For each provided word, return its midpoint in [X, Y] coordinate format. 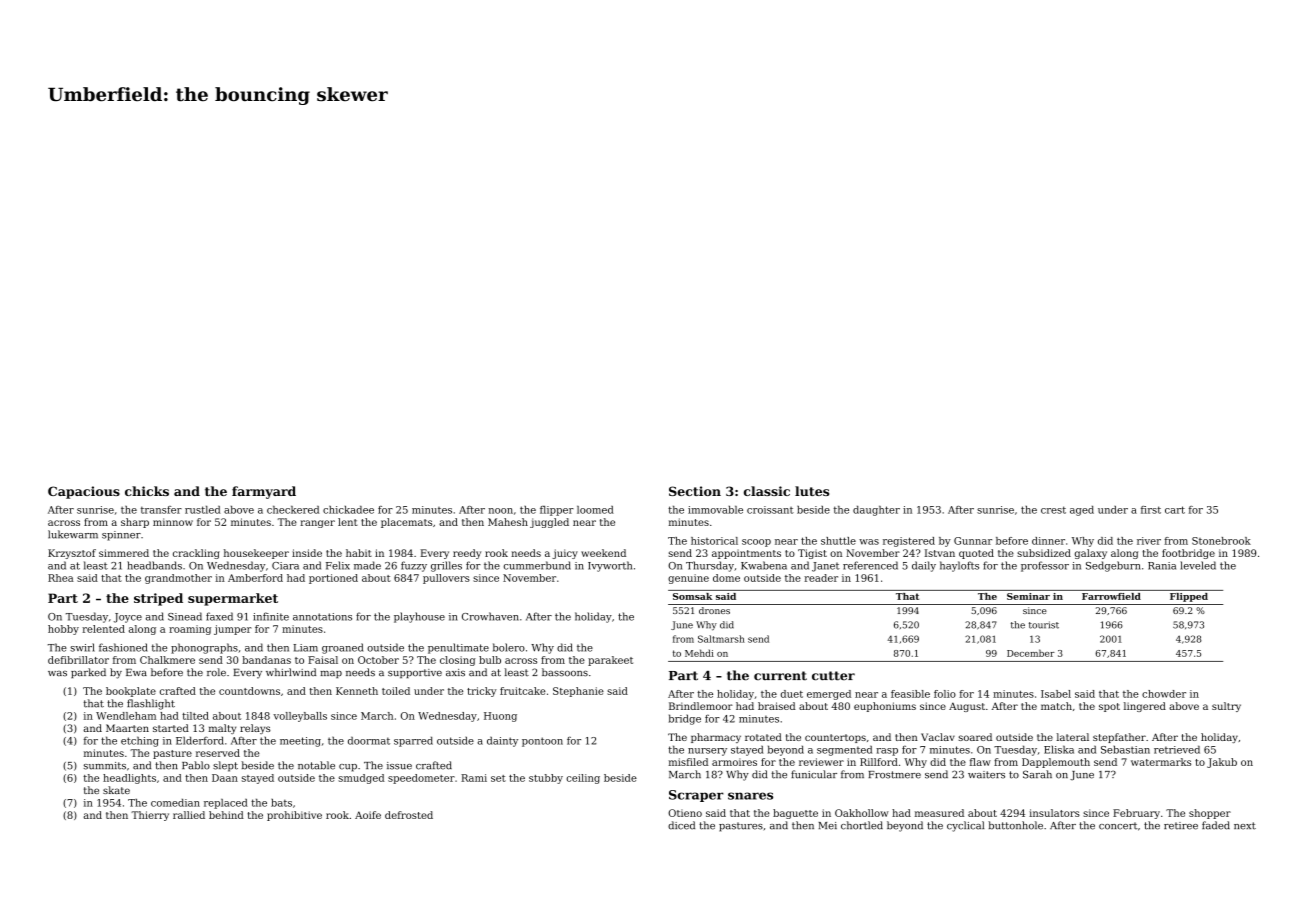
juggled [549, 523]
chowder [1164, 694]
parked [88, 673]
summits [105, 766]
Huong [500, 717]
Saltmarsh [721, 639]
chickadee [348, 510]
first [1151, 510]
